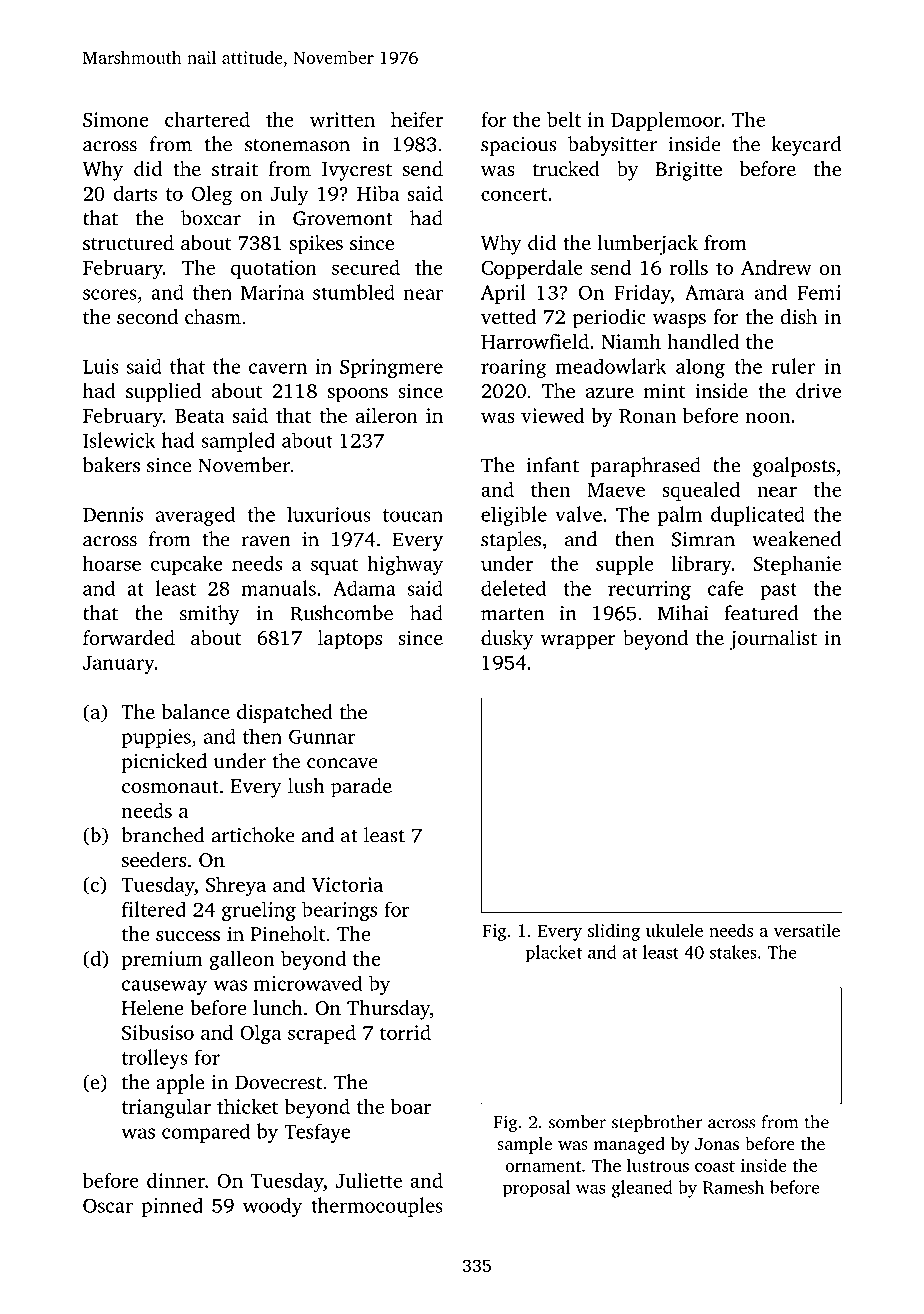 The width and height of the document is (924, 1314). I want to click on thermocouples, so click(377, 1207).
